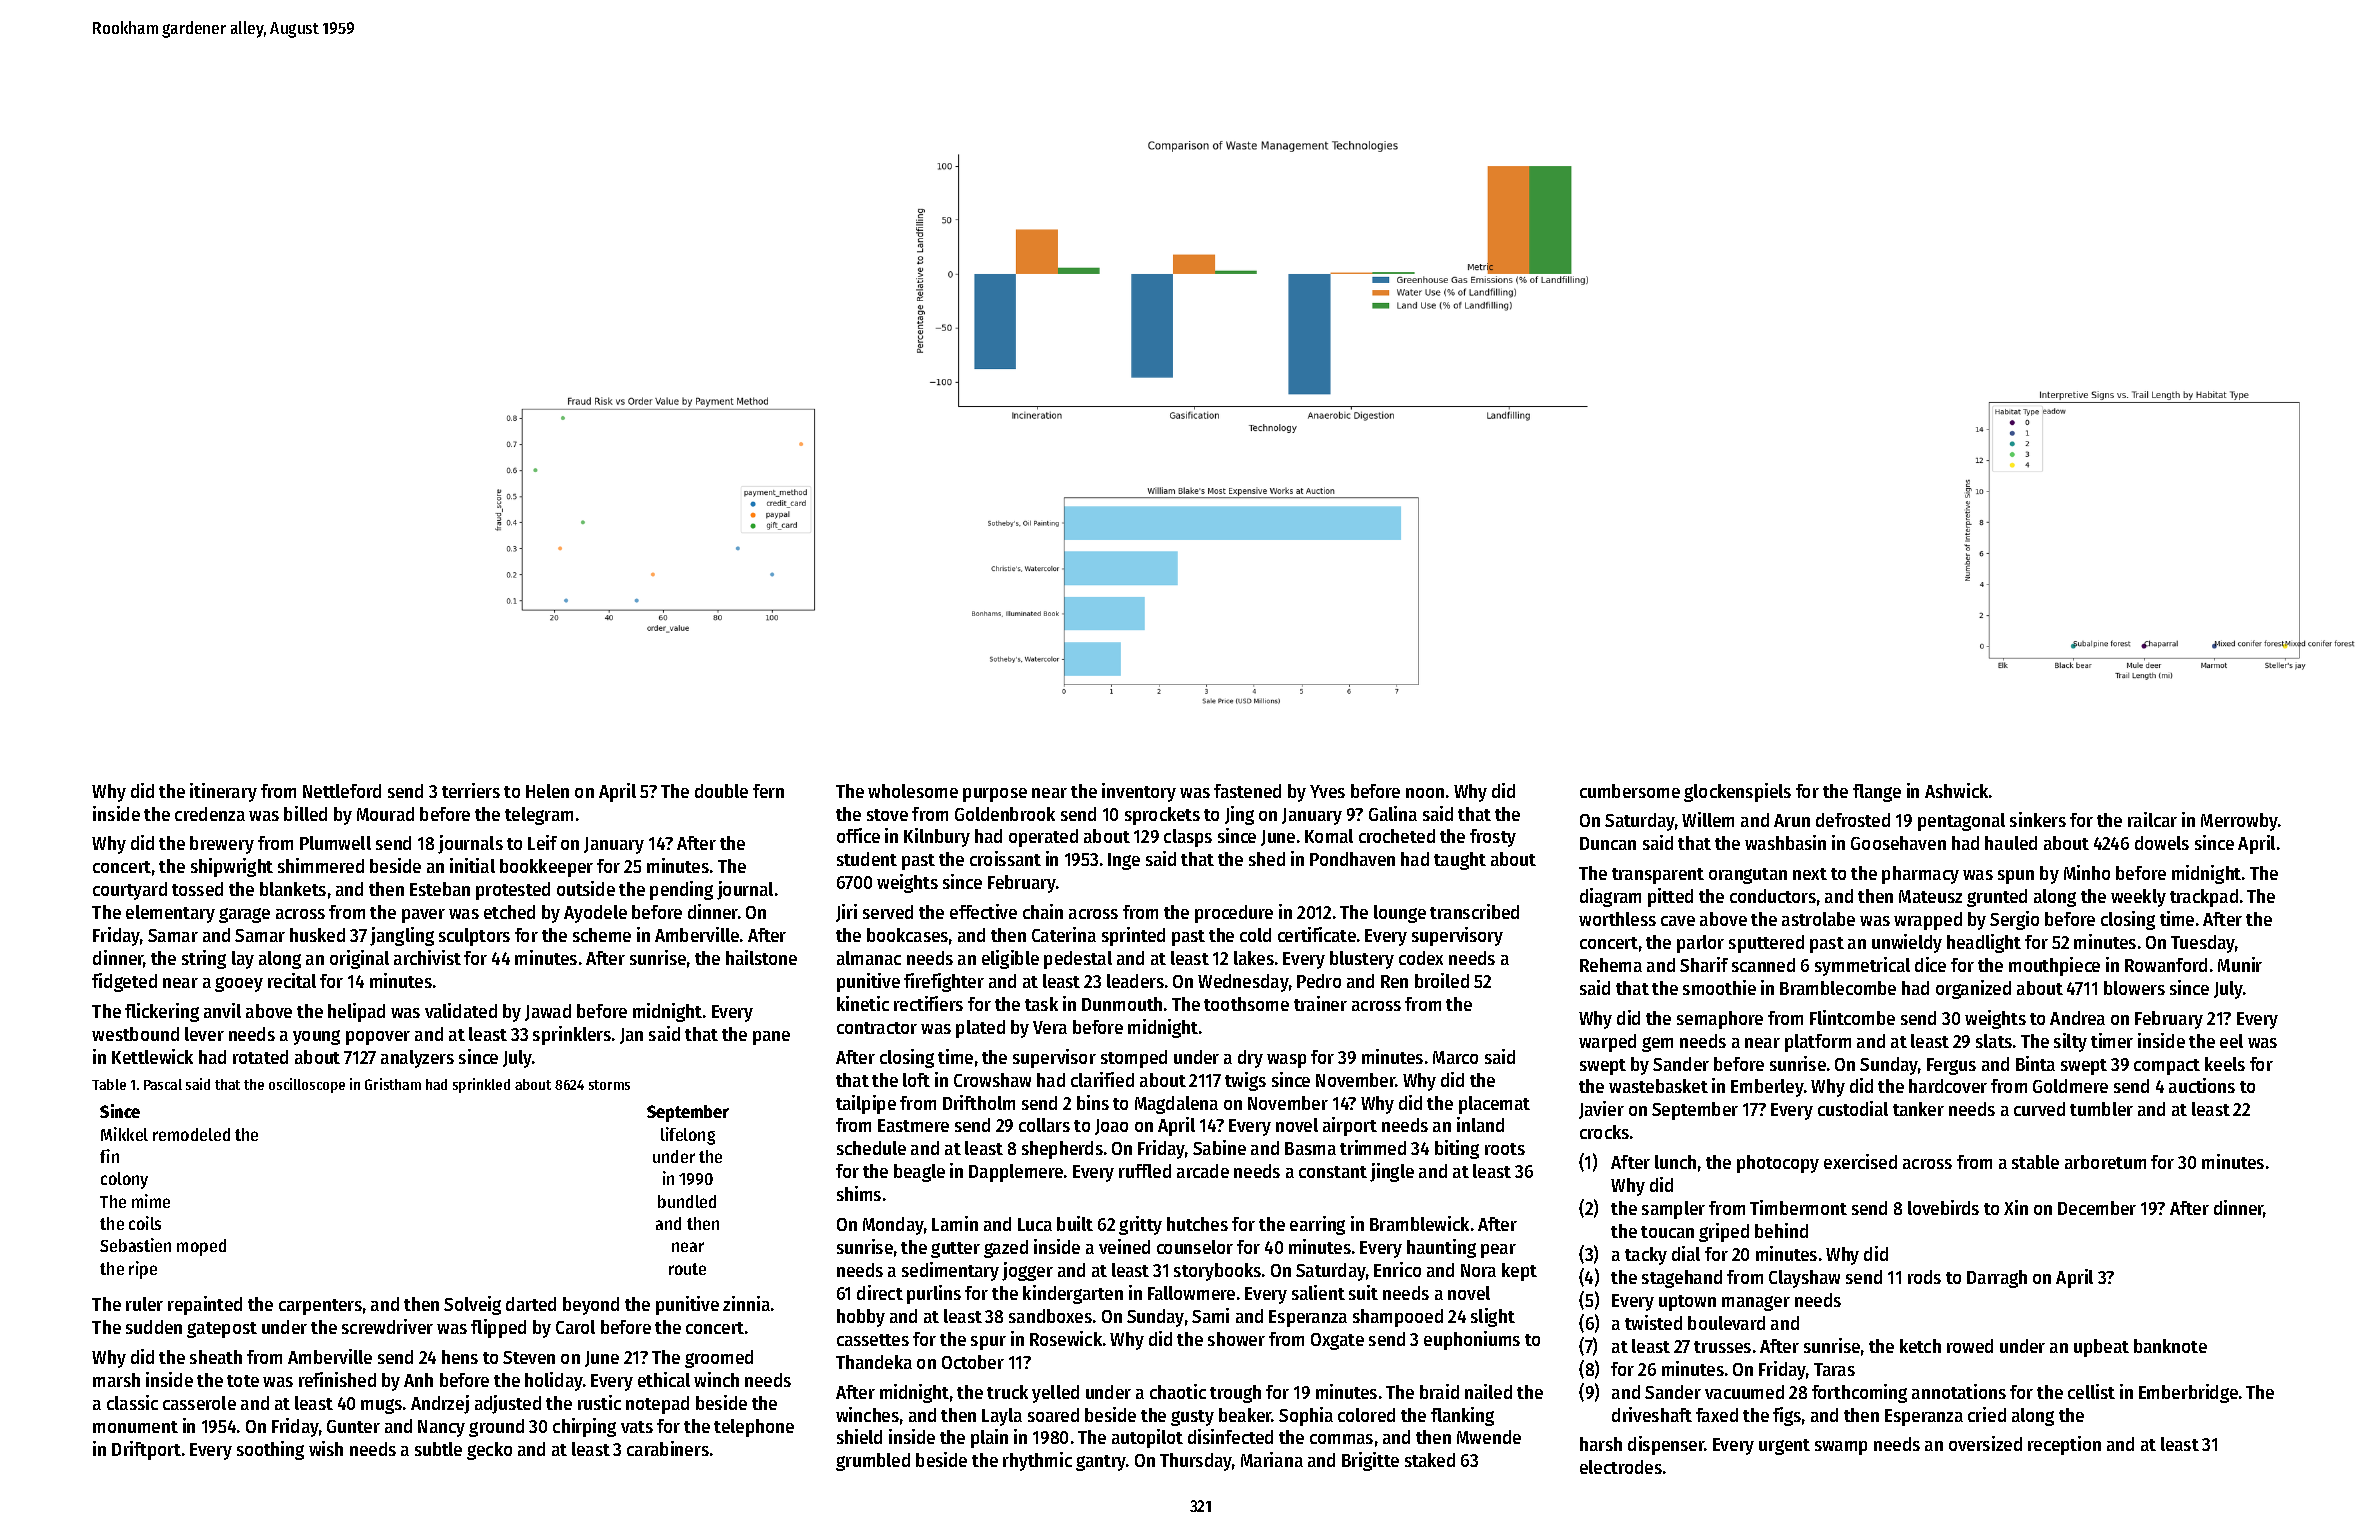 This screenshot has width=2380, height=1540. I want to click on Emberbridge, so click(2188, 1393).
